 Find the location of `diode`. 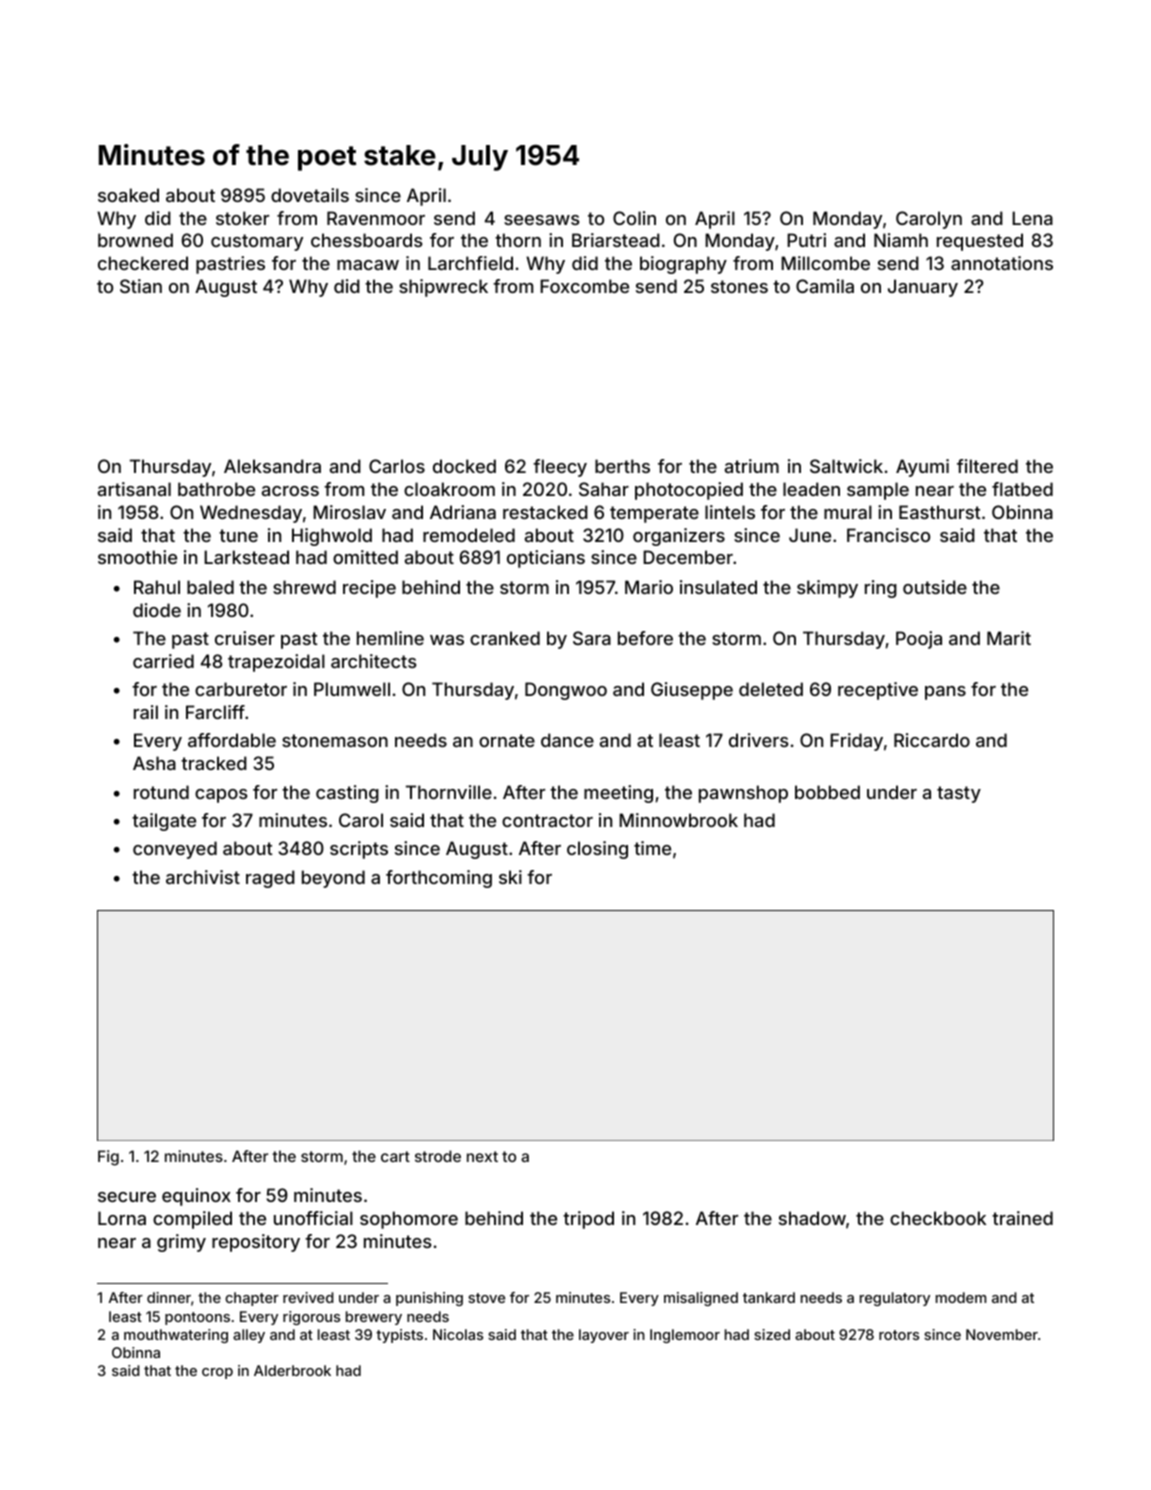

diode is located at coordinates (157, 610).
